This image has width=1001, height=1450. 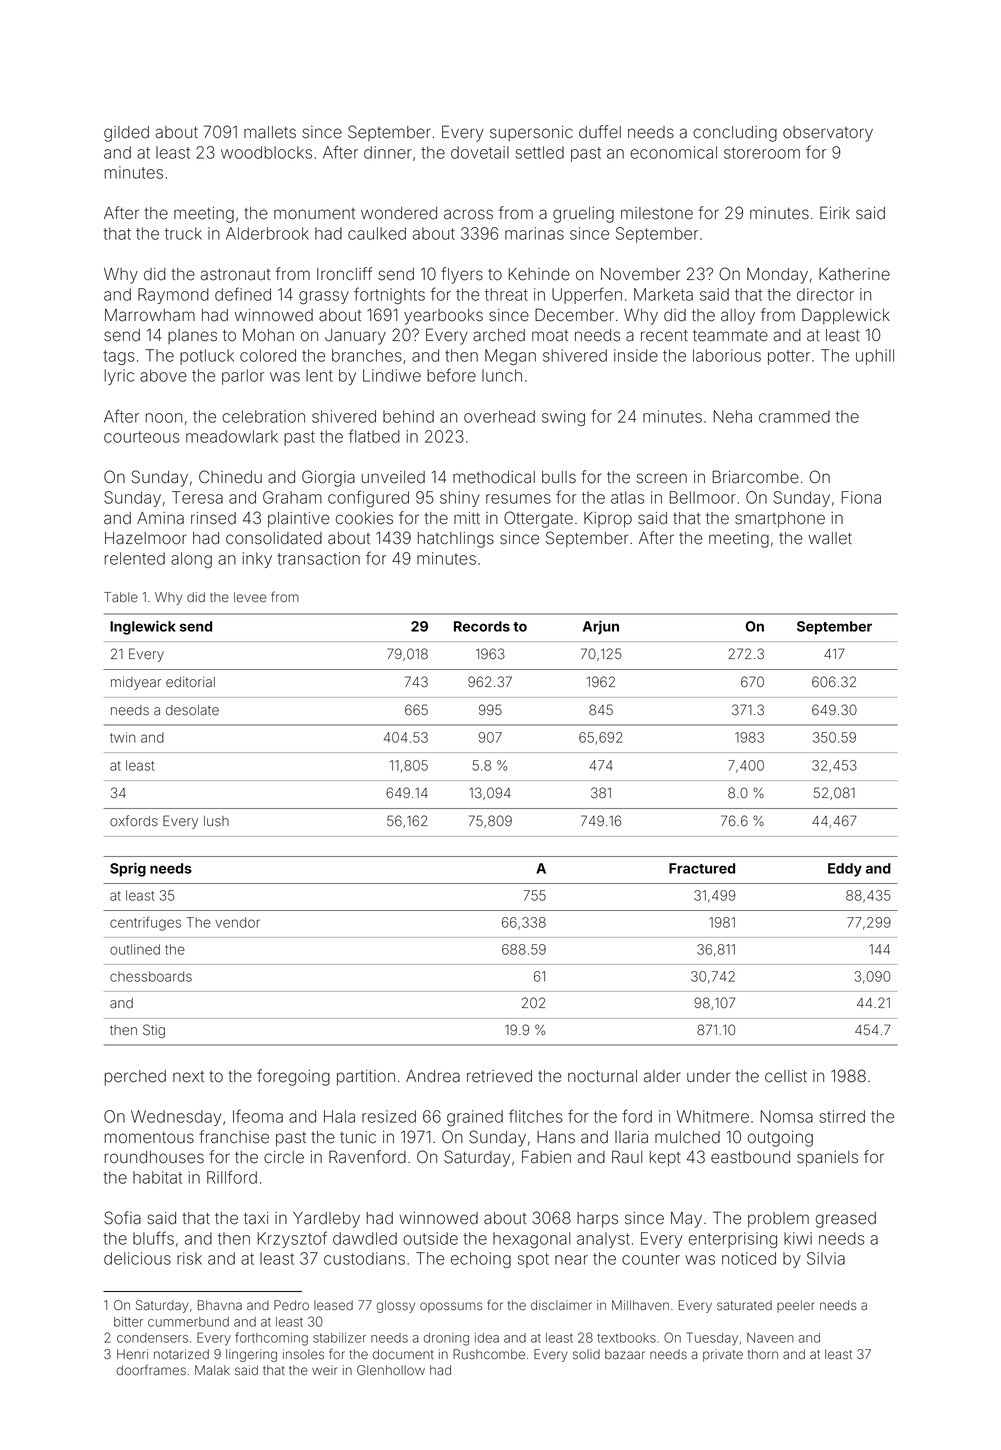 I want to click on Andrea, so click(x=433, y=1076).
